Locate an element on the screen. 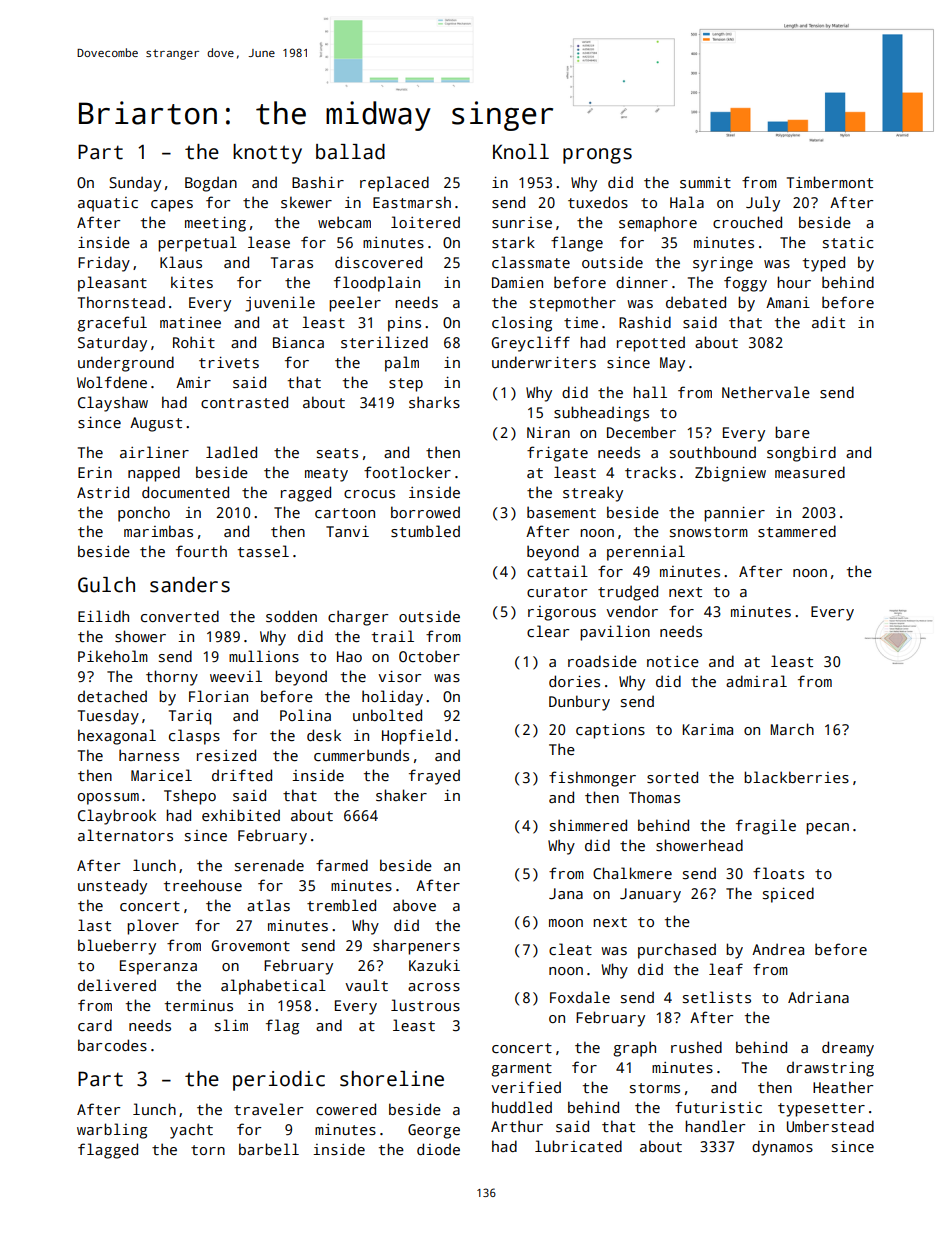 This screenshot has height=1233, width=952. Adriana is located at coordinates (818, 997).
